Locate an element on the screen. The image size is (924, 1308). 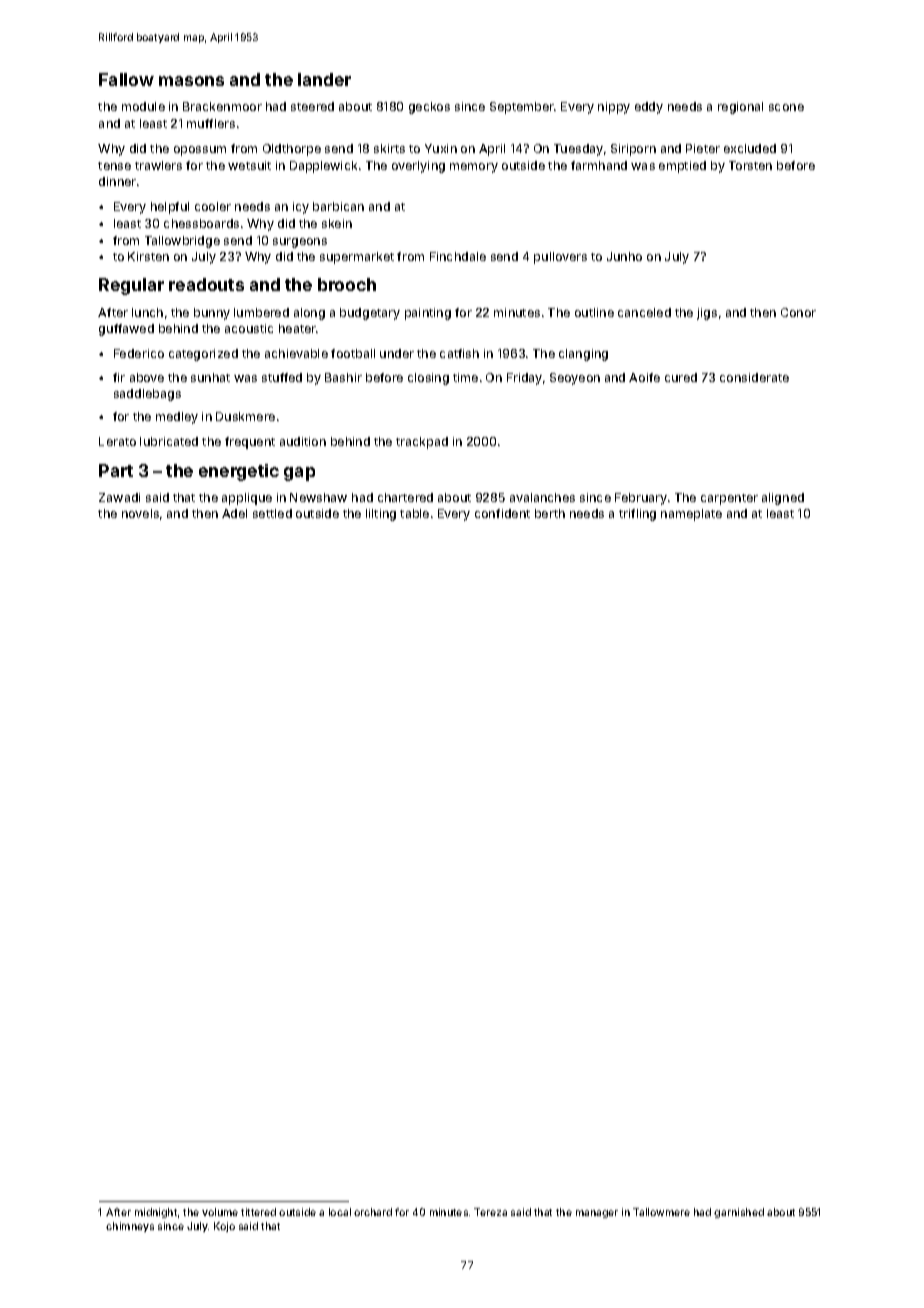
Aoife is located at coordinates (644, 377).
